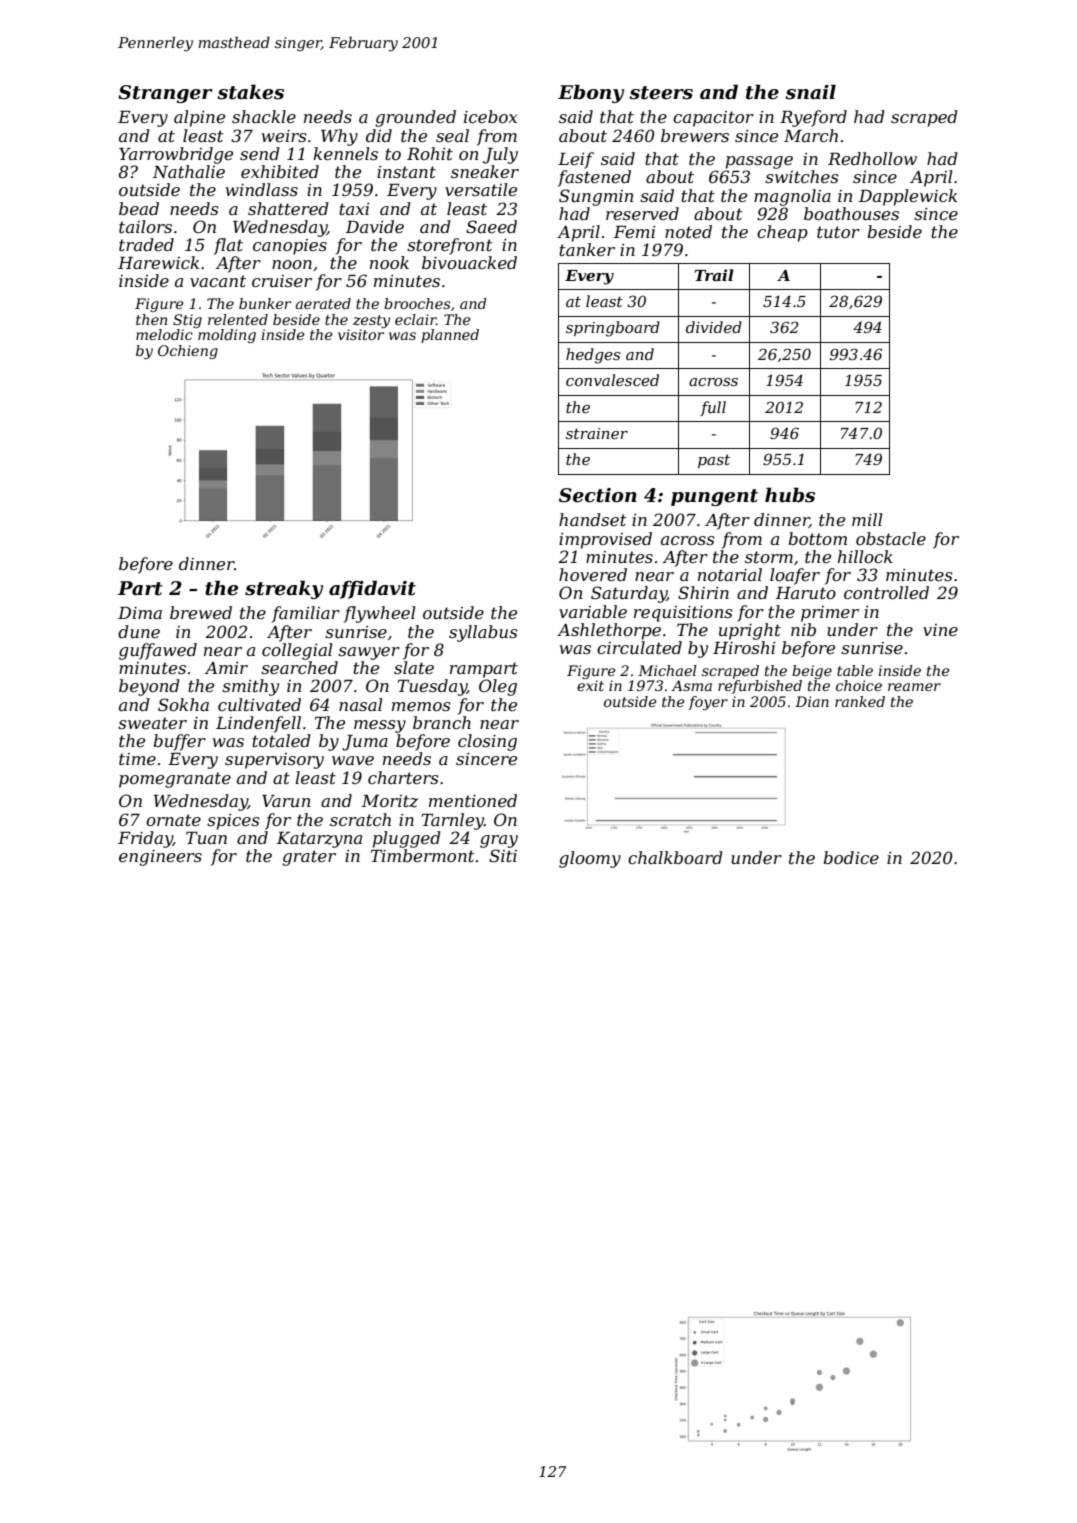  Describe the element at coordinates (612, 380) in the document. I see `convalesced` at that location.
